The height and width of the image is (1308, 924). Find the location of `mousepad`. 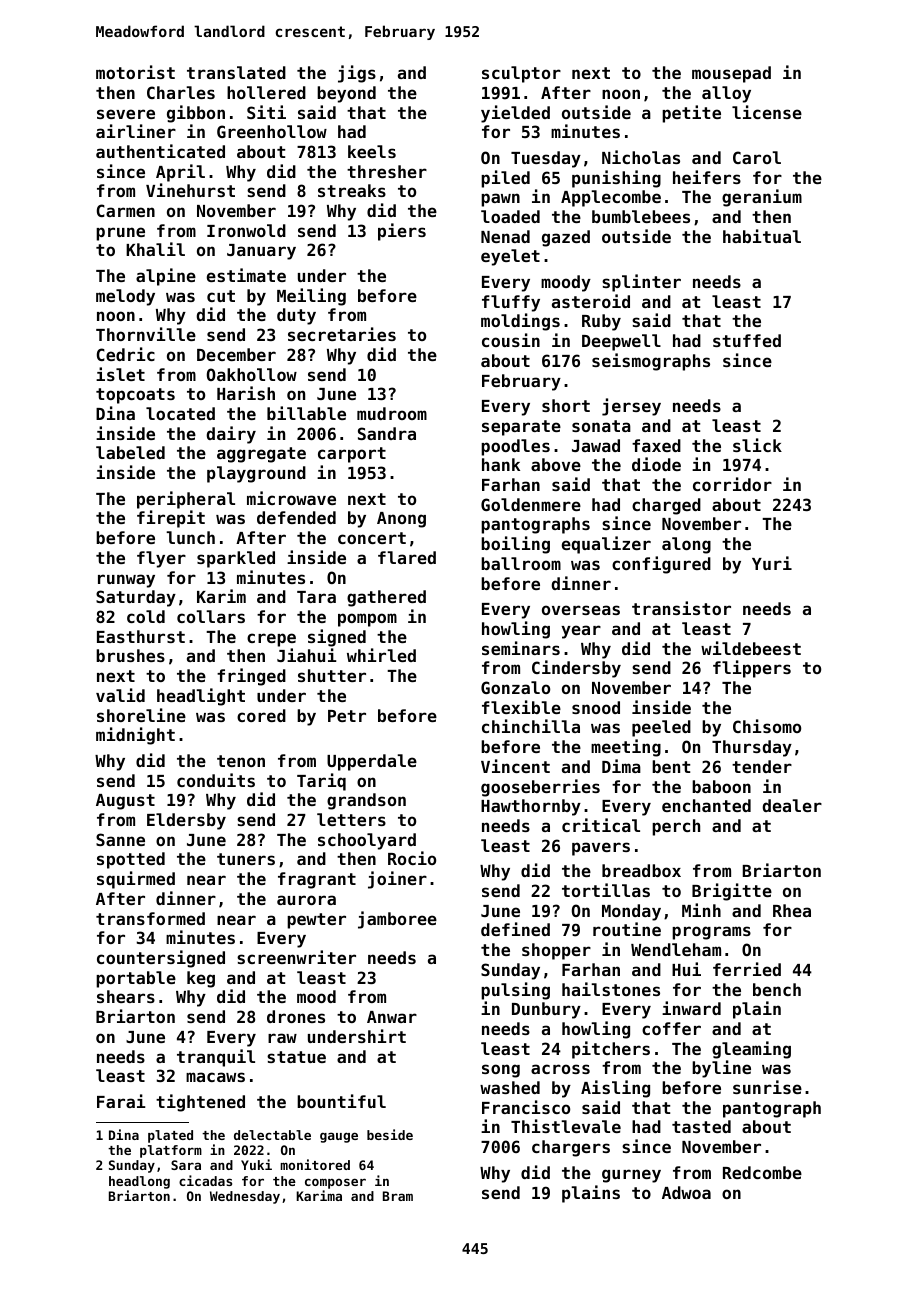

mousepad is located at coordinates (731, 74).
